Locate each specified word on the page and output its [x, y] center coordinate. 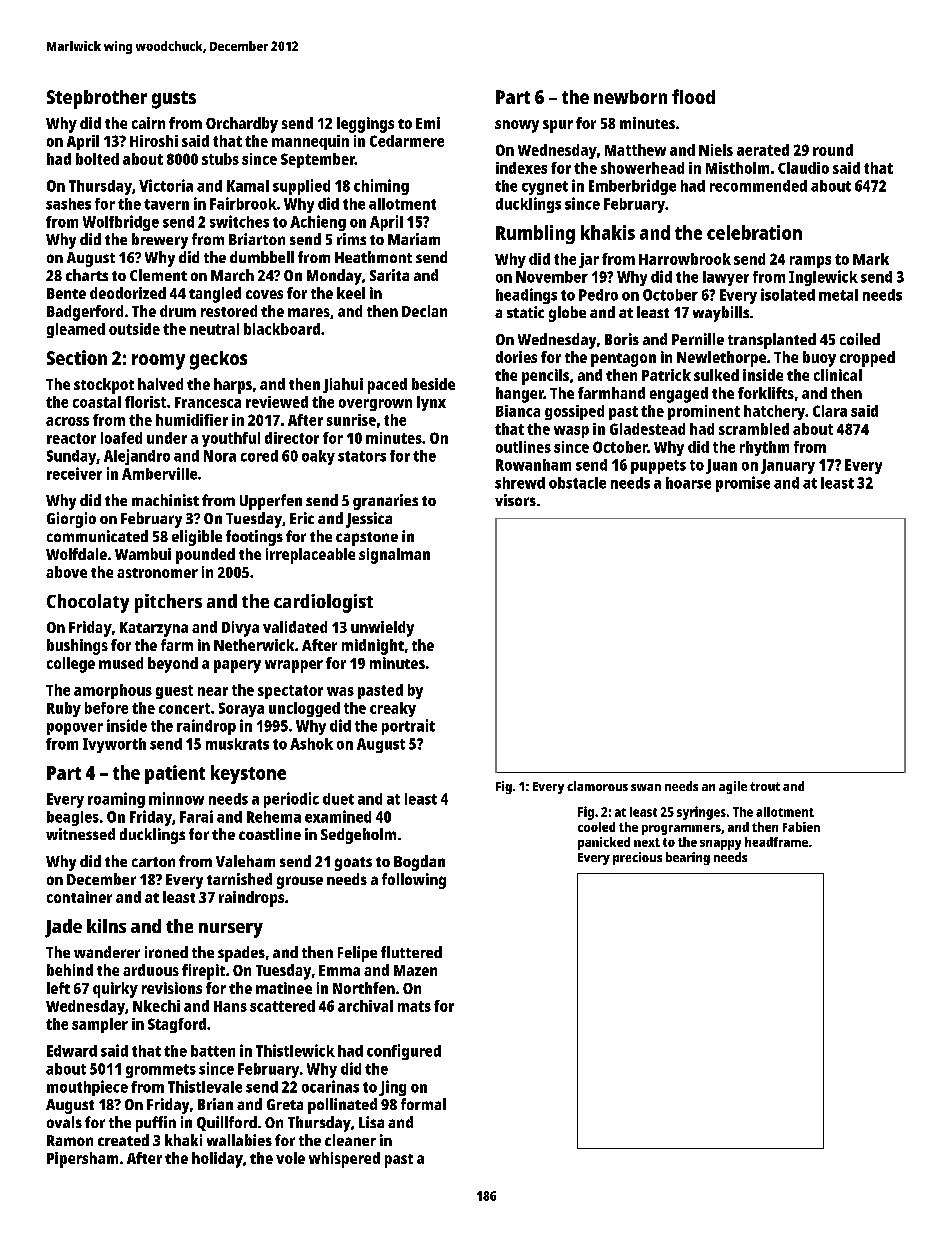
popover [75, 729]
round [833, 150]
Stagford [177, 1025]
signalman [394, 556]
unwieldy [382, 629]
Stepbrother [97, 99]
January [788, 466]
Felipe [357, 954]
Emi [428, 123]
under [167, 438]
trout [765, 786]
